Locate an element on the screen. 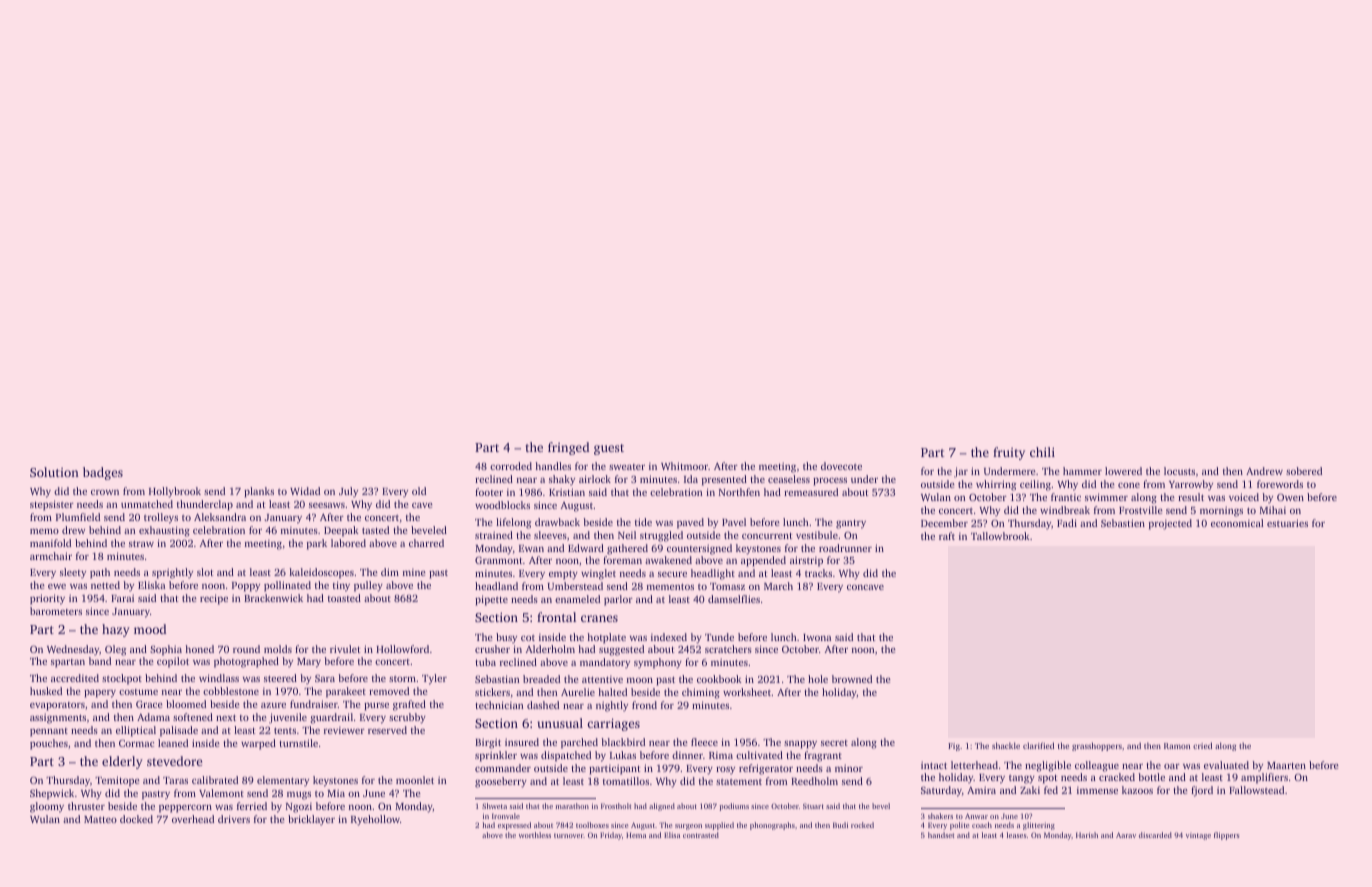 This screenshot has width=1372, height=887. Iwona is located at coordinates (817, 637).
